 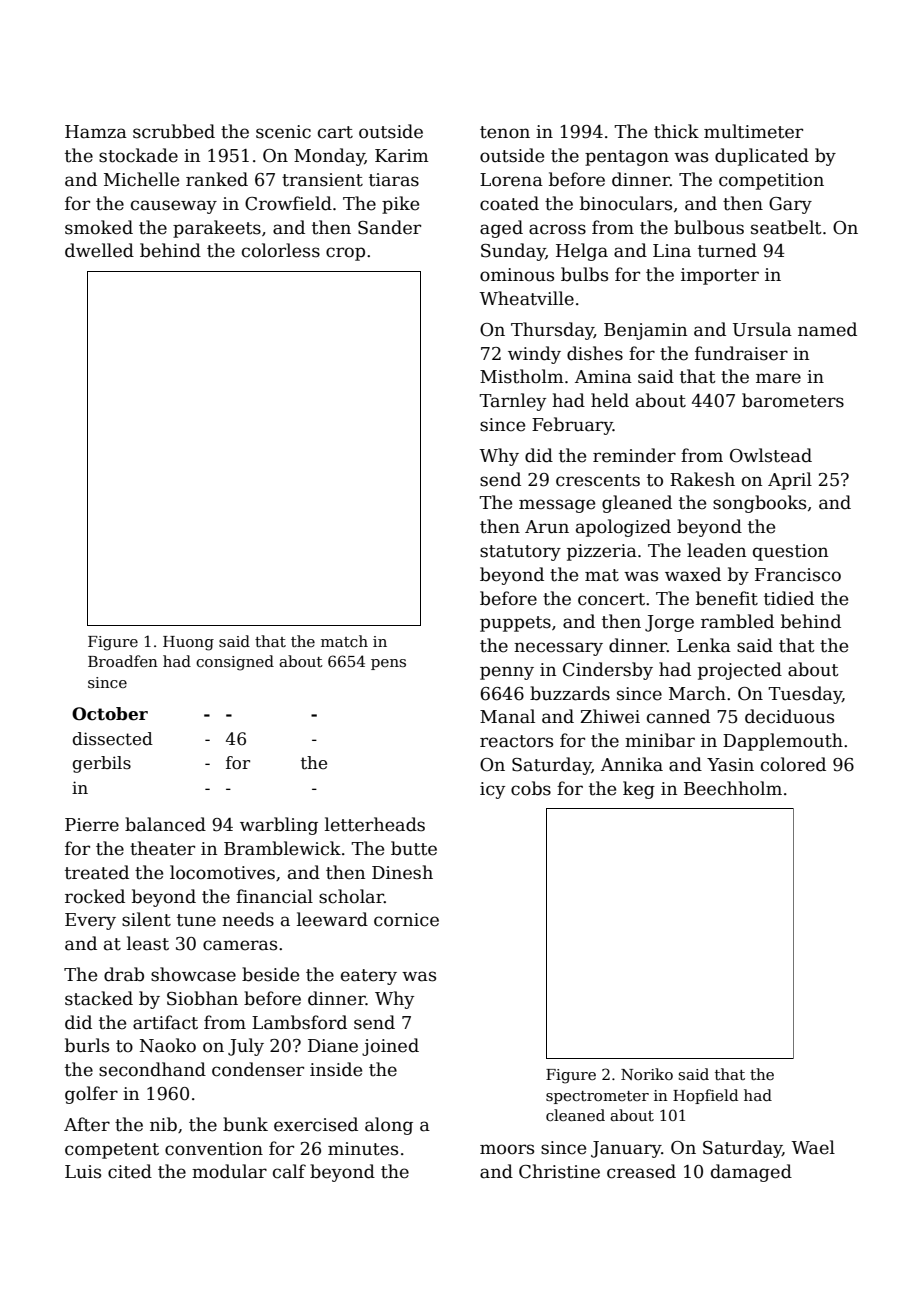 What do you see at coordinates (406, 920) in the screenshot?
I see `cornice` at bounding box center [406, 920].
